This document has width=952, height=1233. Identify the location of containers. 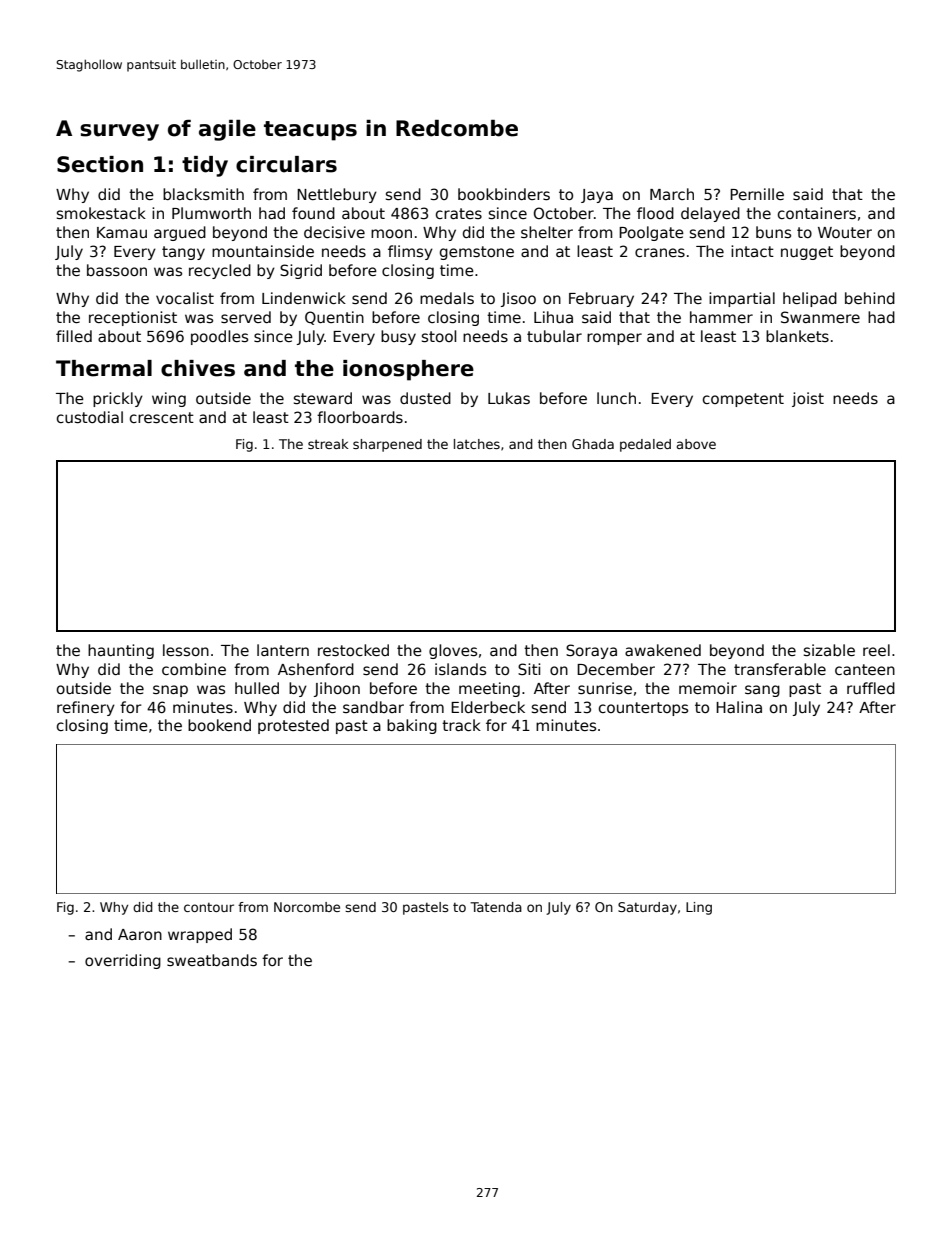
(817, 213).
